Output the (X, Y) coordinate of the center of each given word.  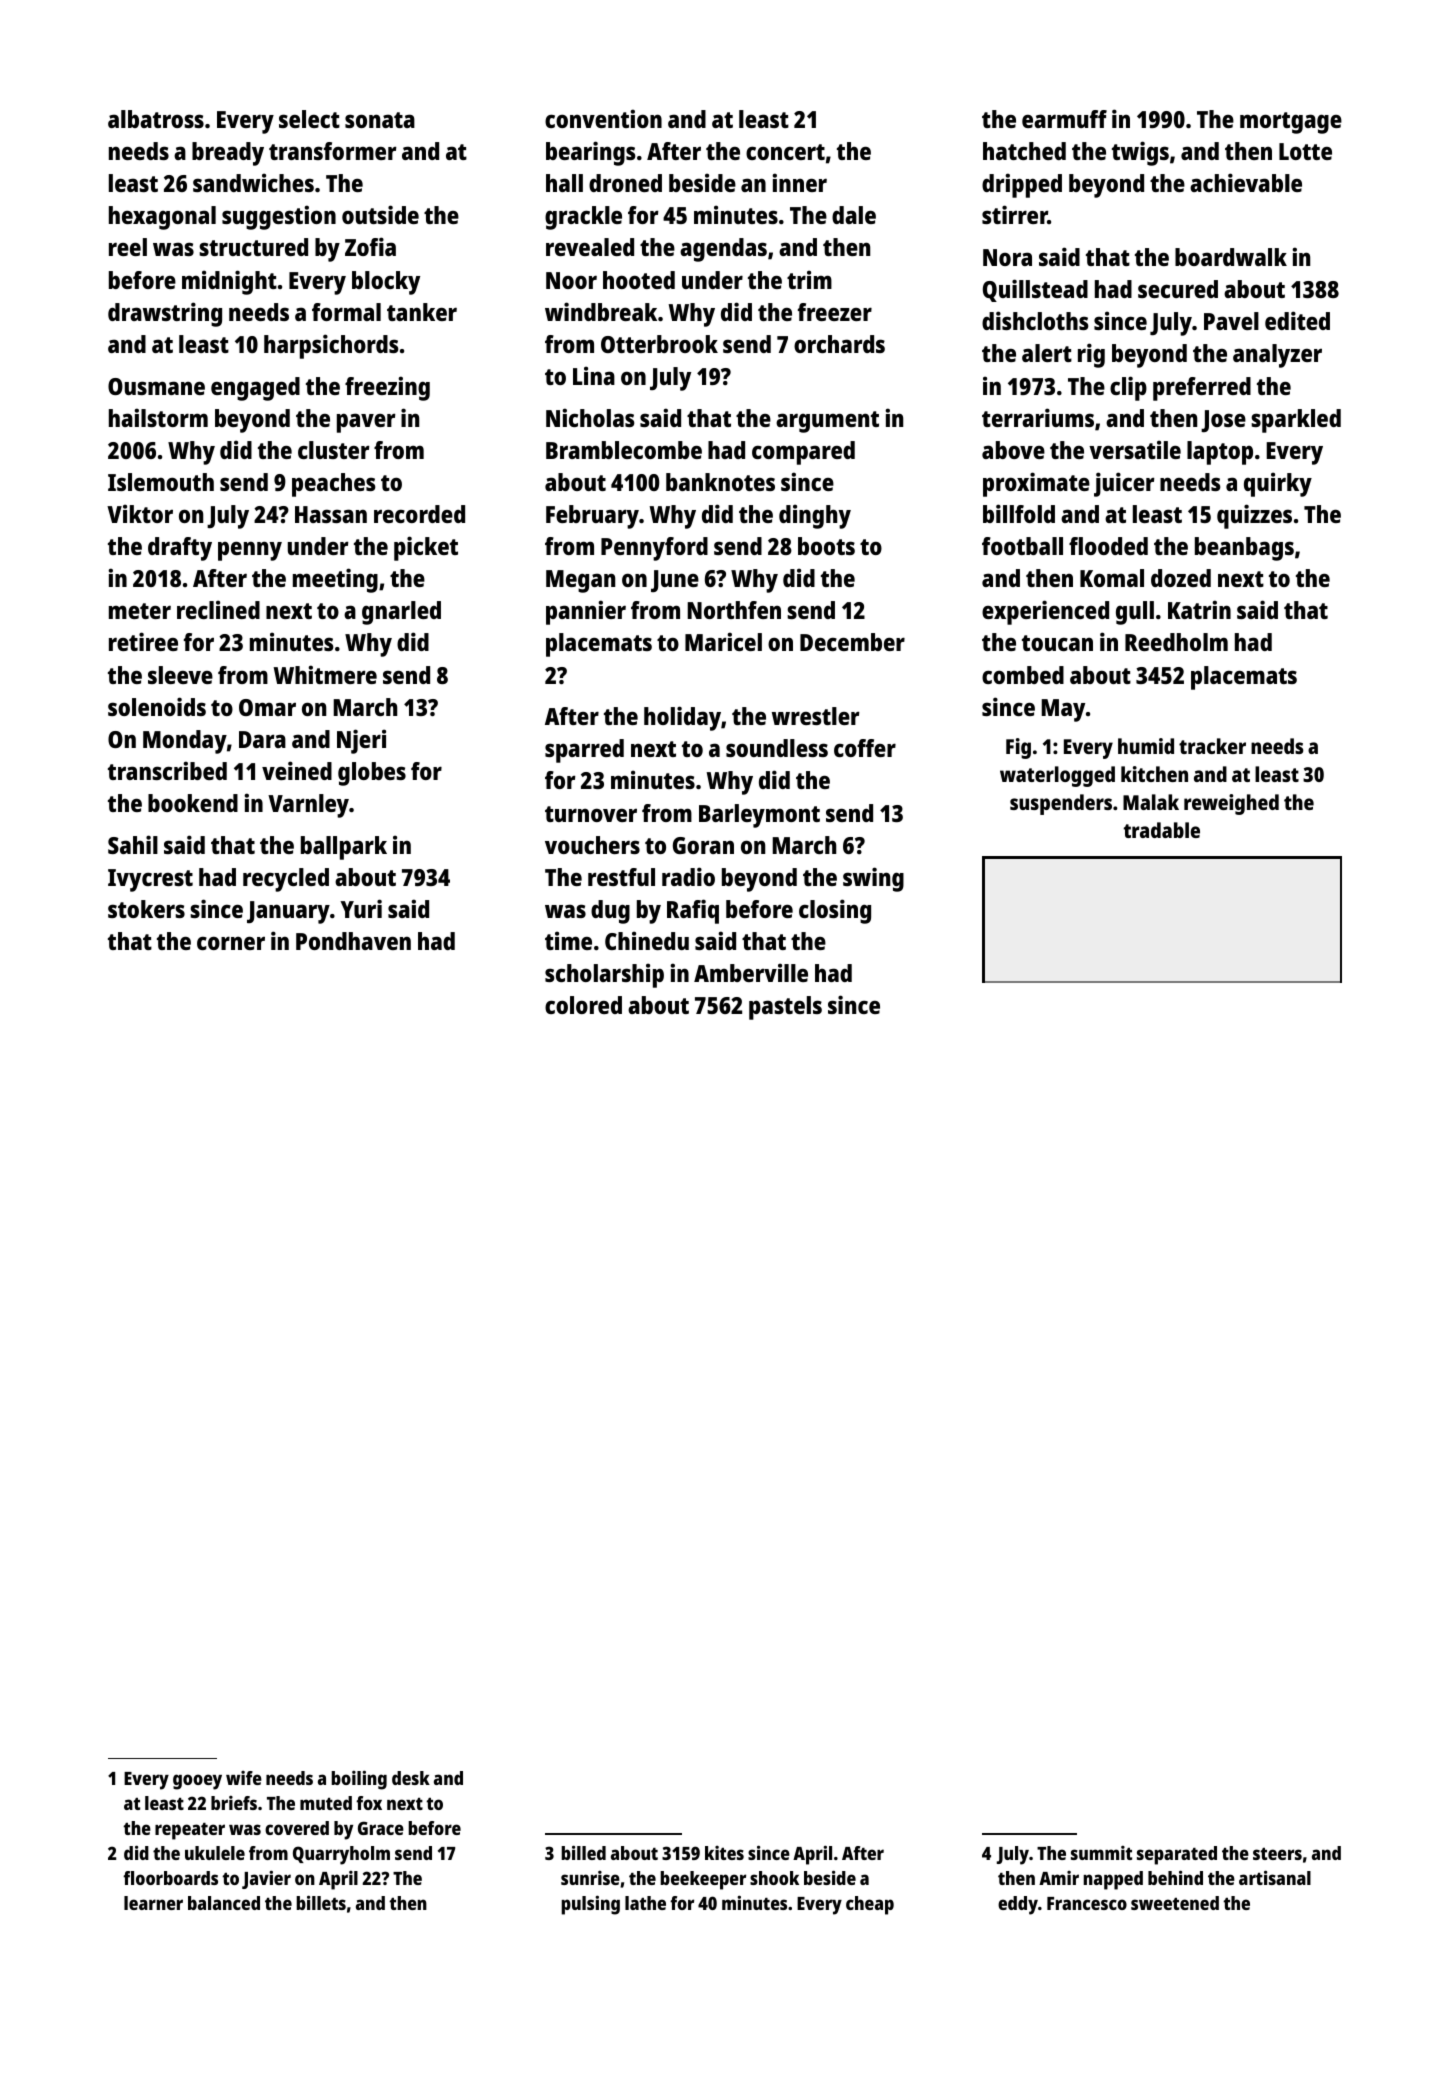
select (309, 119)
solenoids (157, 706)
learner (153, 1903)
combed (1023, 675)
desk (411, 1778)
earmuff (1064, 119)
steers (1277, 1854)
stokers (146, 909)
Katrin (1199, 609)
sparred (584, 751)
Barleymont (759, 816)
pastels (785, 1008)
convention (603, 118)
